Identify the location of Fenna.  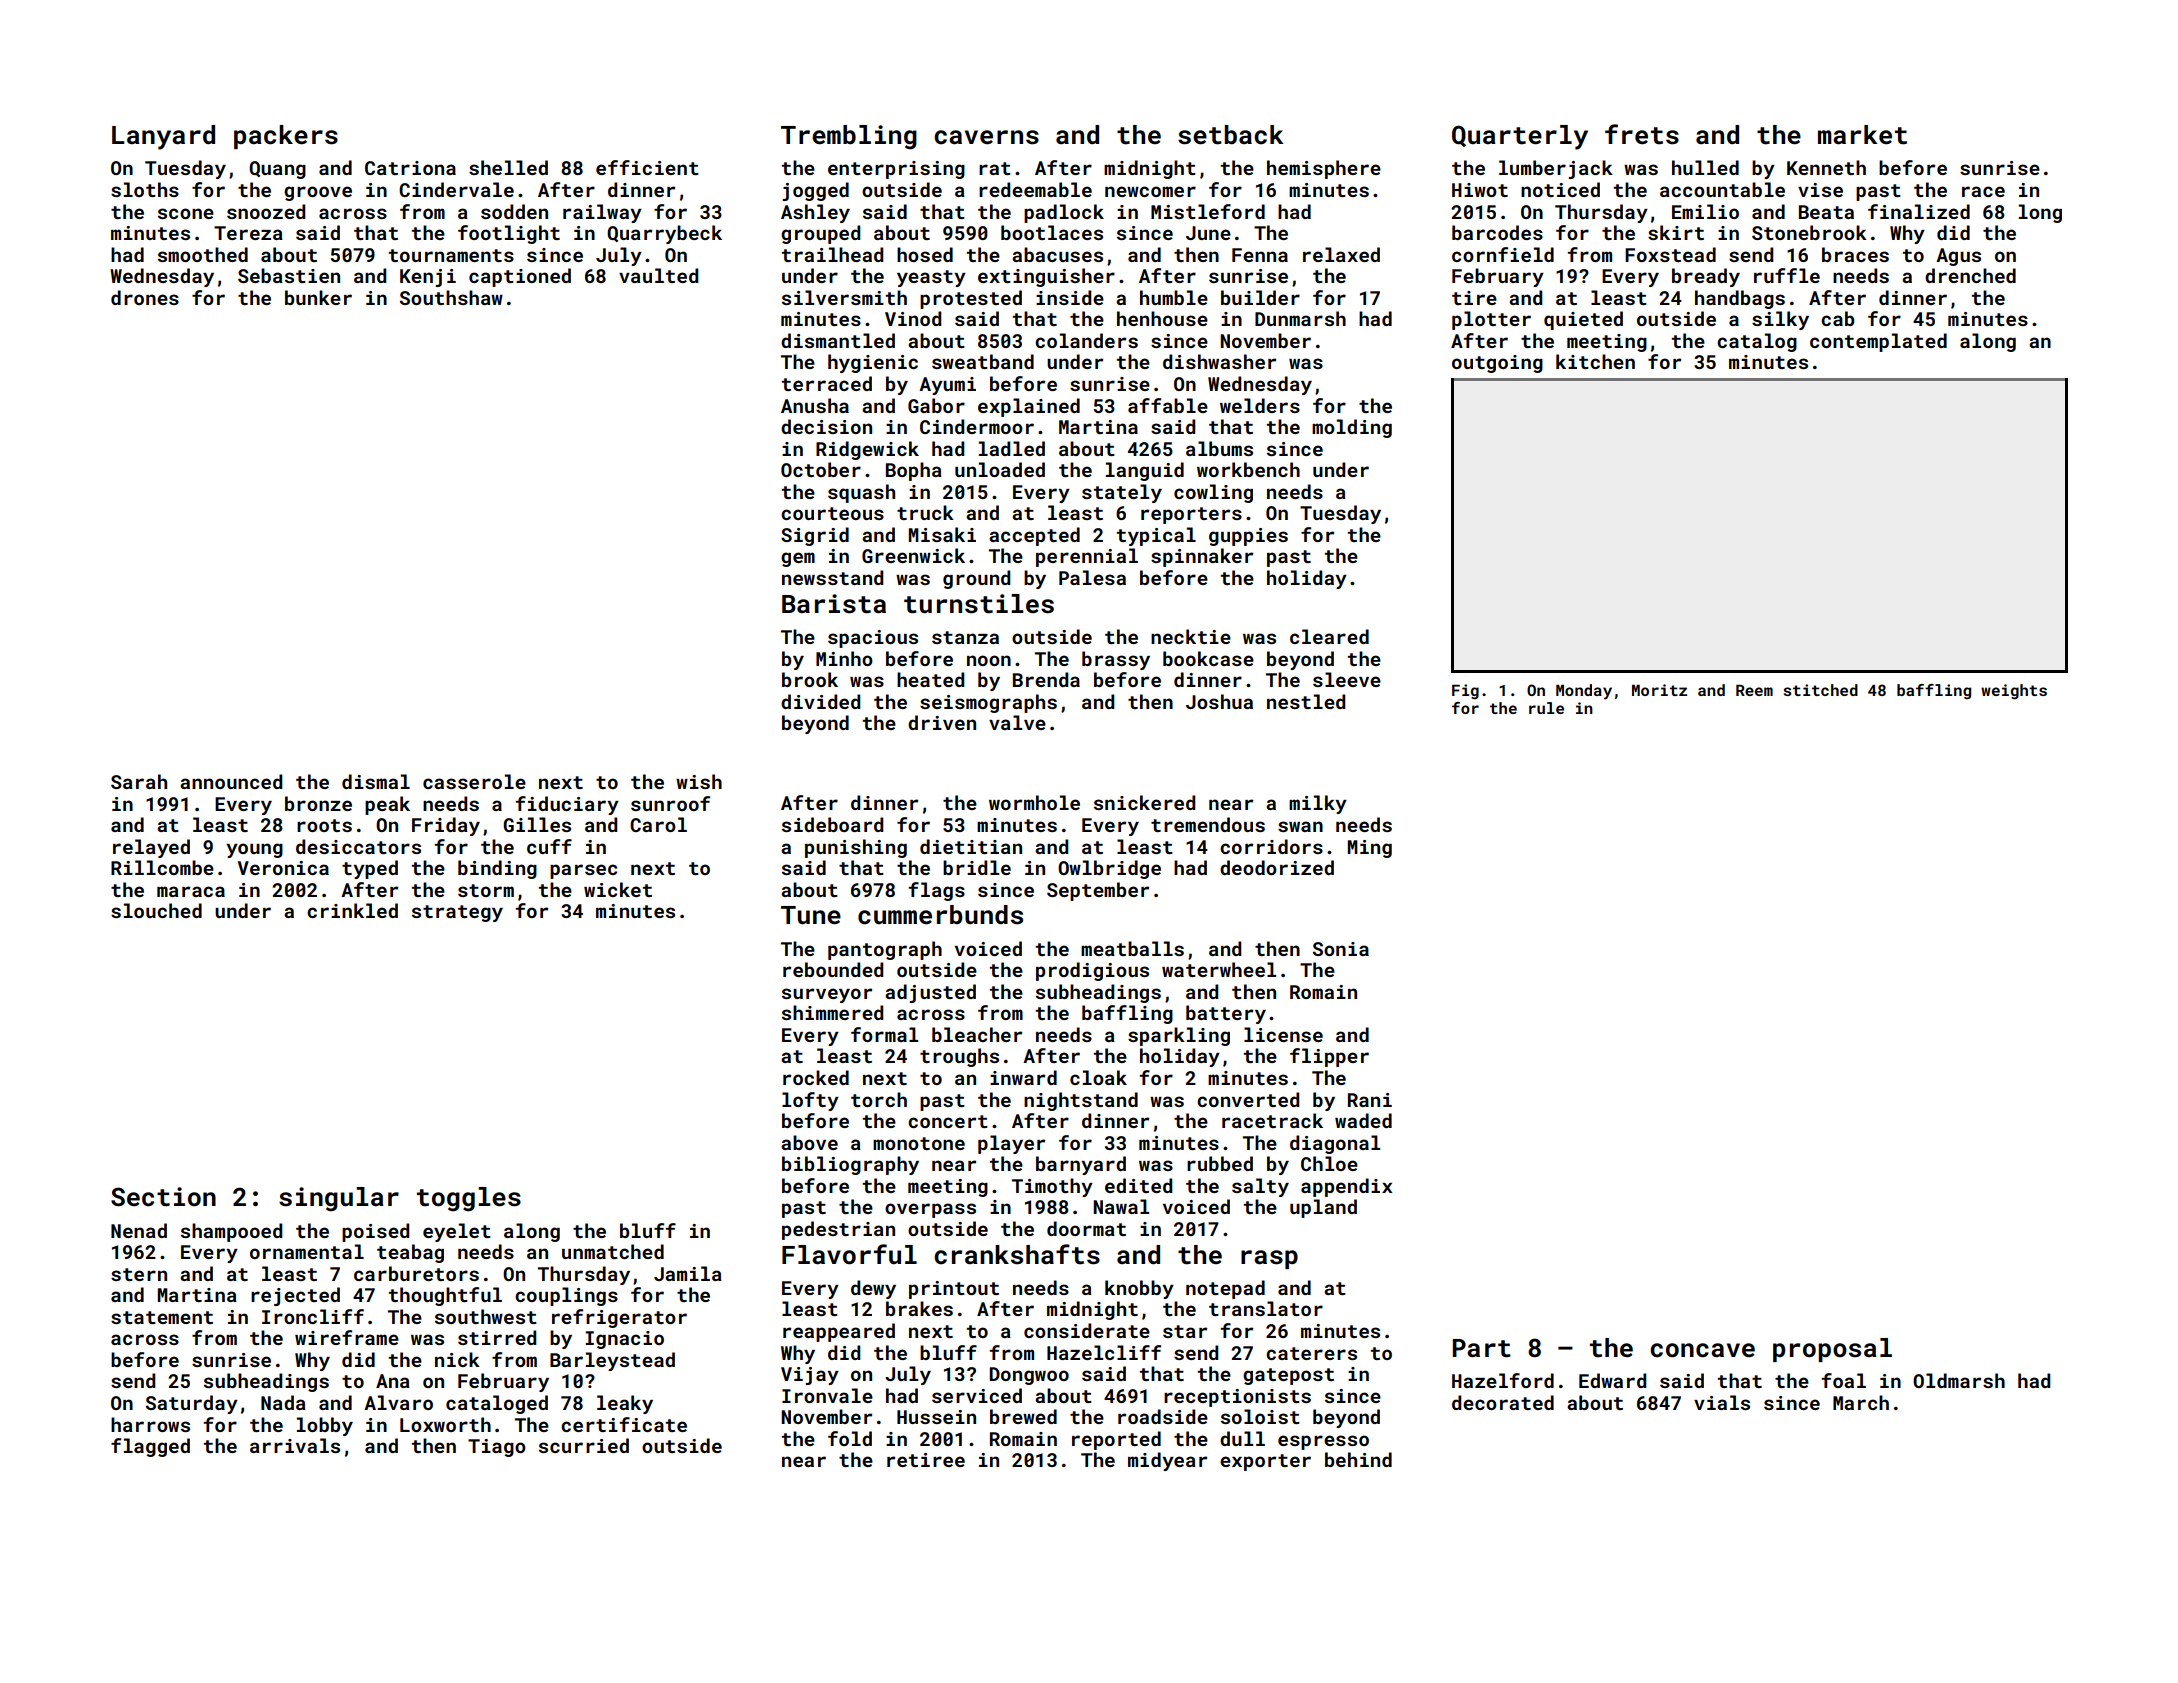
(1260, 255).
